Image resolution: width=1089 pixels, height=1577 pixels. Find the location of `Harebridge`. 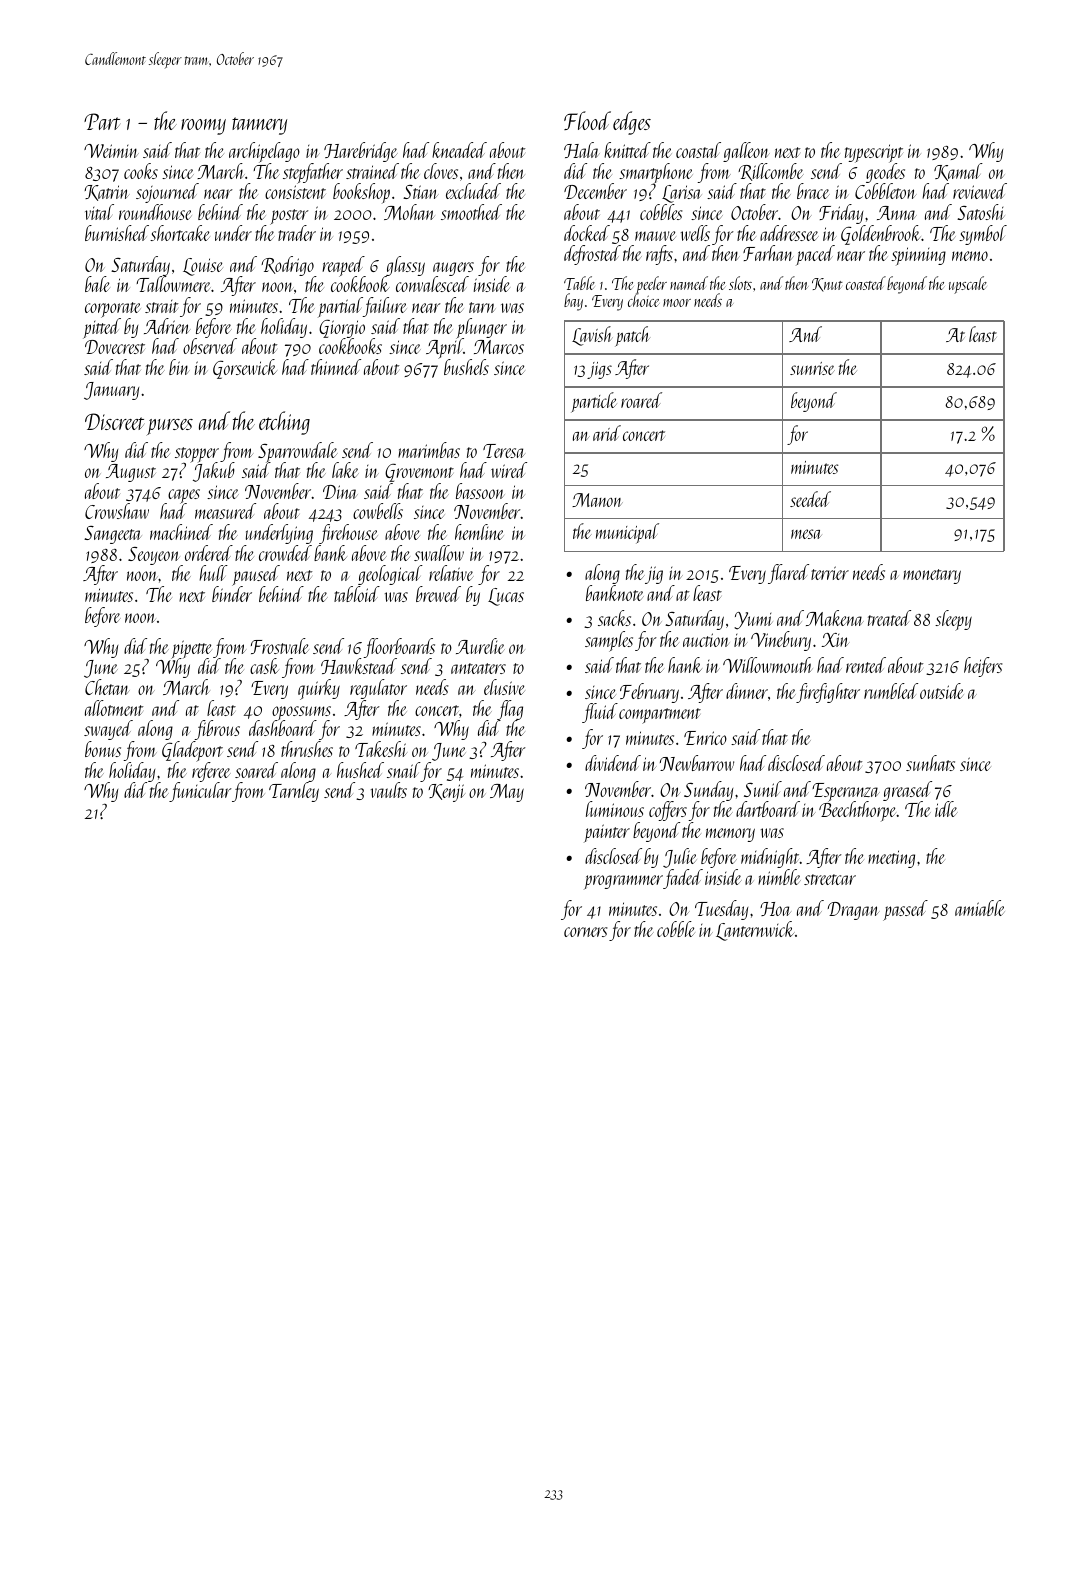

Harebridge is located at coordinates (361, 152).
